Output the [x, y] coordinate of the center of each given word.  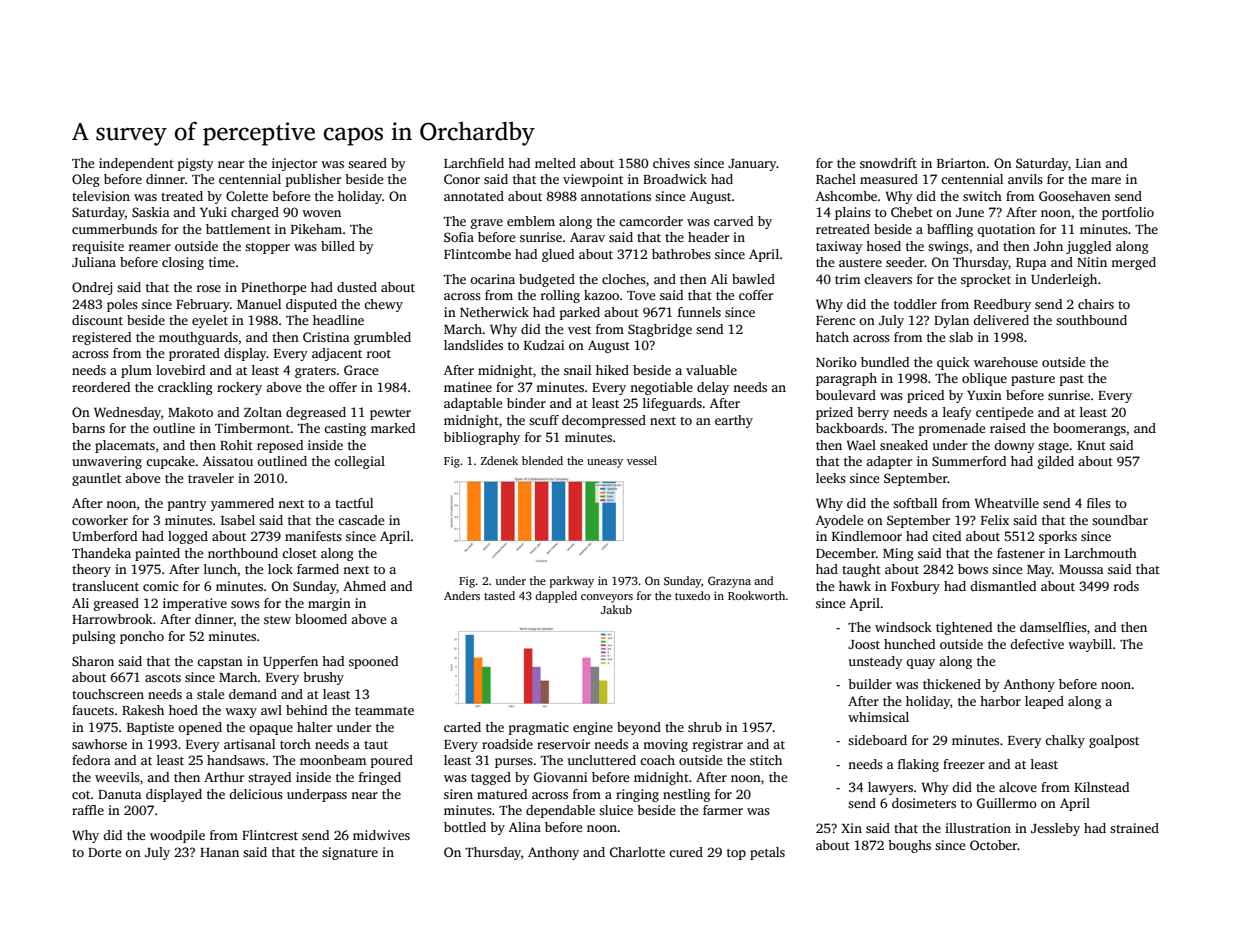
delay [713, 388]
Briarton [961, 163]
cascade [361, 520]
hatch [832, 337]
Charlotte [637, 852]
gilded [1056, 462]
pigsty [196, 164]
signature [350, 853]
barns [88, 428]
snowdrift [888, 163]
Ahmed [364, 586]
